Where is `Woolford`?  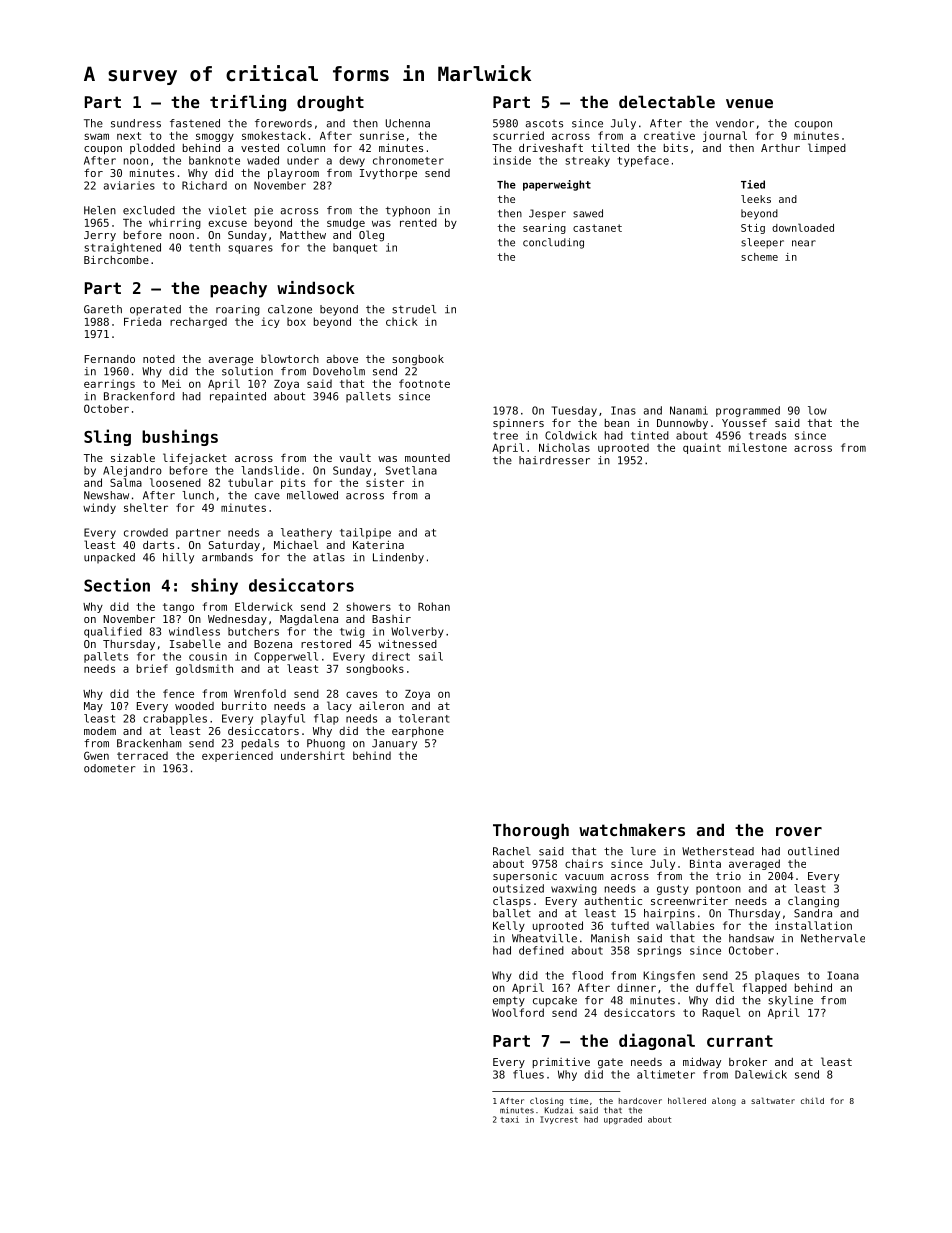
Woolford is located at coordinates (518, 1012).
